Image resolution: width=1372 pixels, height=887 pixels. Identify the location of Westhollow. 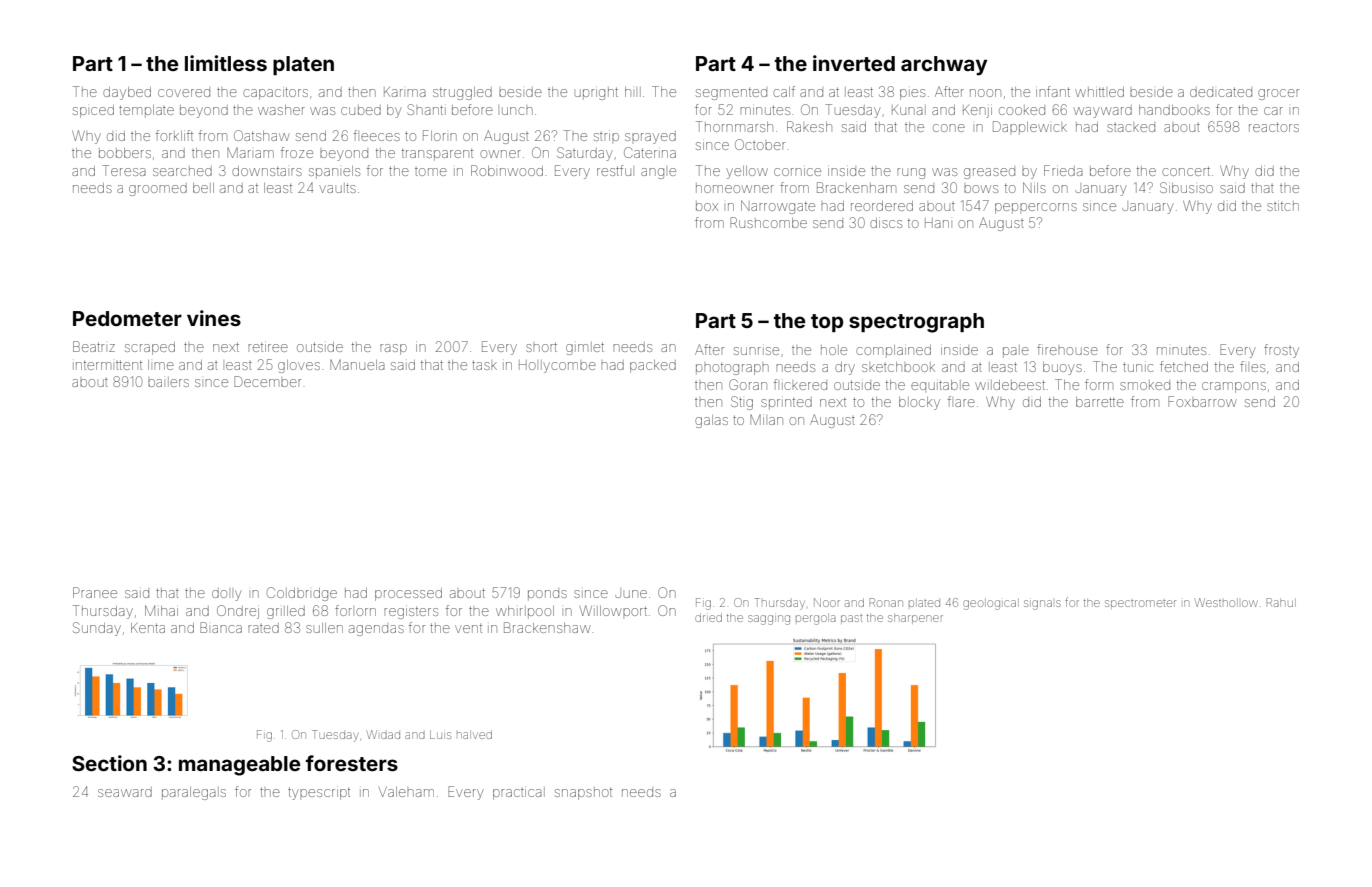
(1226, 602).
